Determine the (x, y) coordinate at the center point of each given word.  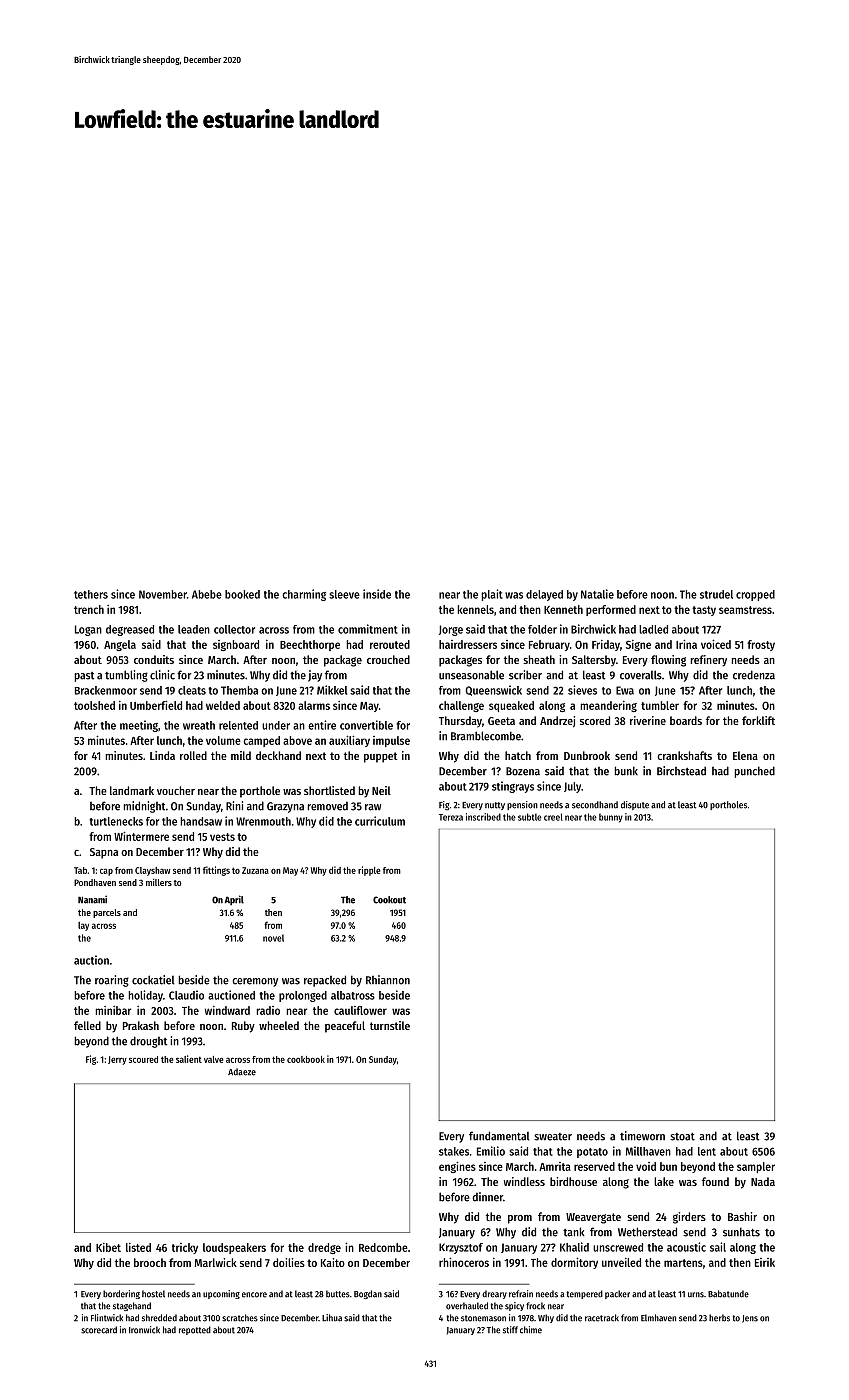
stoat (682, 1136)
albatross (353, 995)
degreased (130, 630)
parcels (107, 913)
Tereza (451, 817)
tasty (704, 611)
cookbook (306, 1059)
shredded (159, 1318)
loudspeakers (234, 1248)
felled (87, 1025)
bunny (611, 818)
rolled (193, 755)
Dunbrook (587, 755)
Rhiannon (388, 980)
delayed (544, 595)
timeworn (642, 1136)
